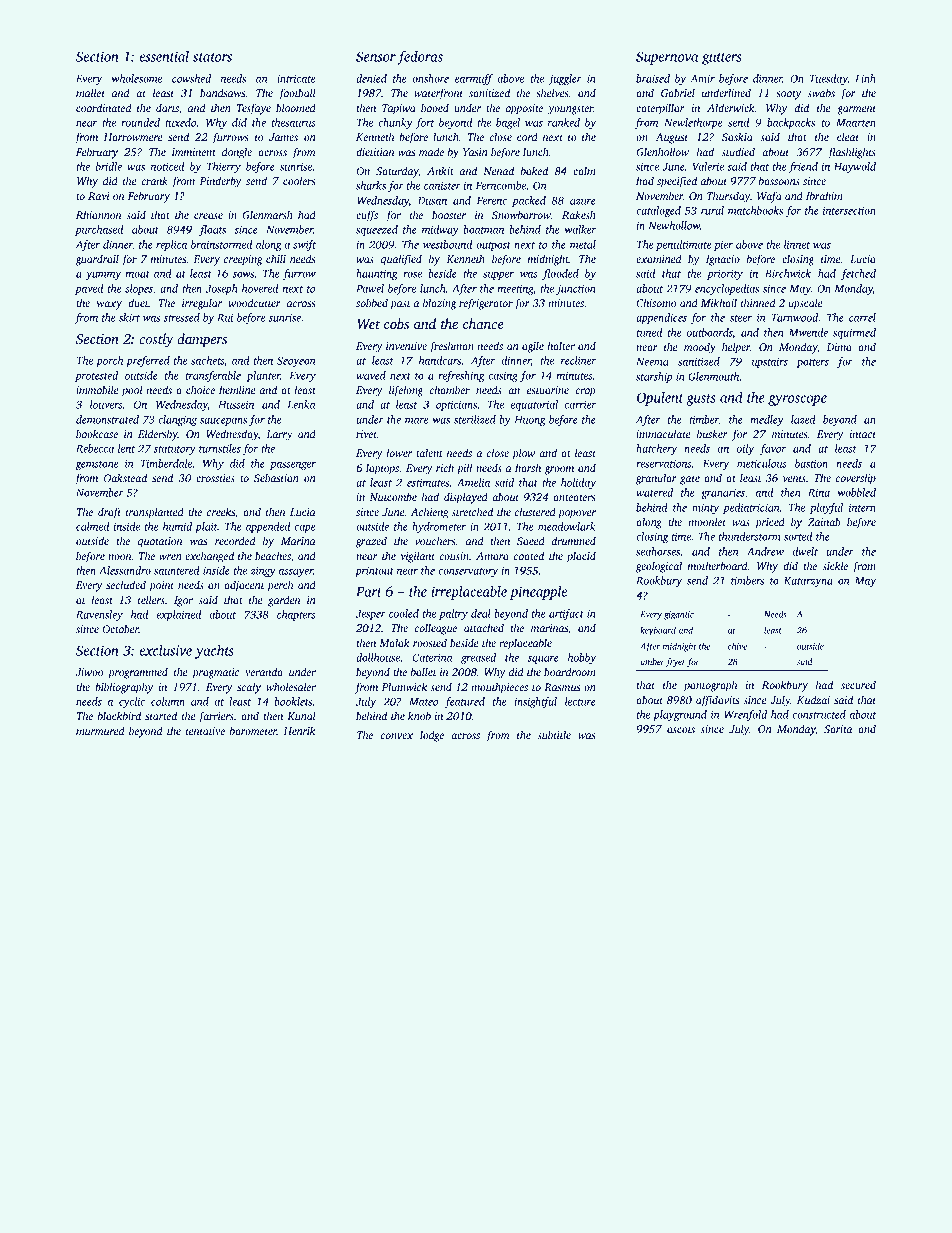 Image resolution: width=952 pixels, height=1233 pixels. I want to click on Igor, so click(183, 601).
